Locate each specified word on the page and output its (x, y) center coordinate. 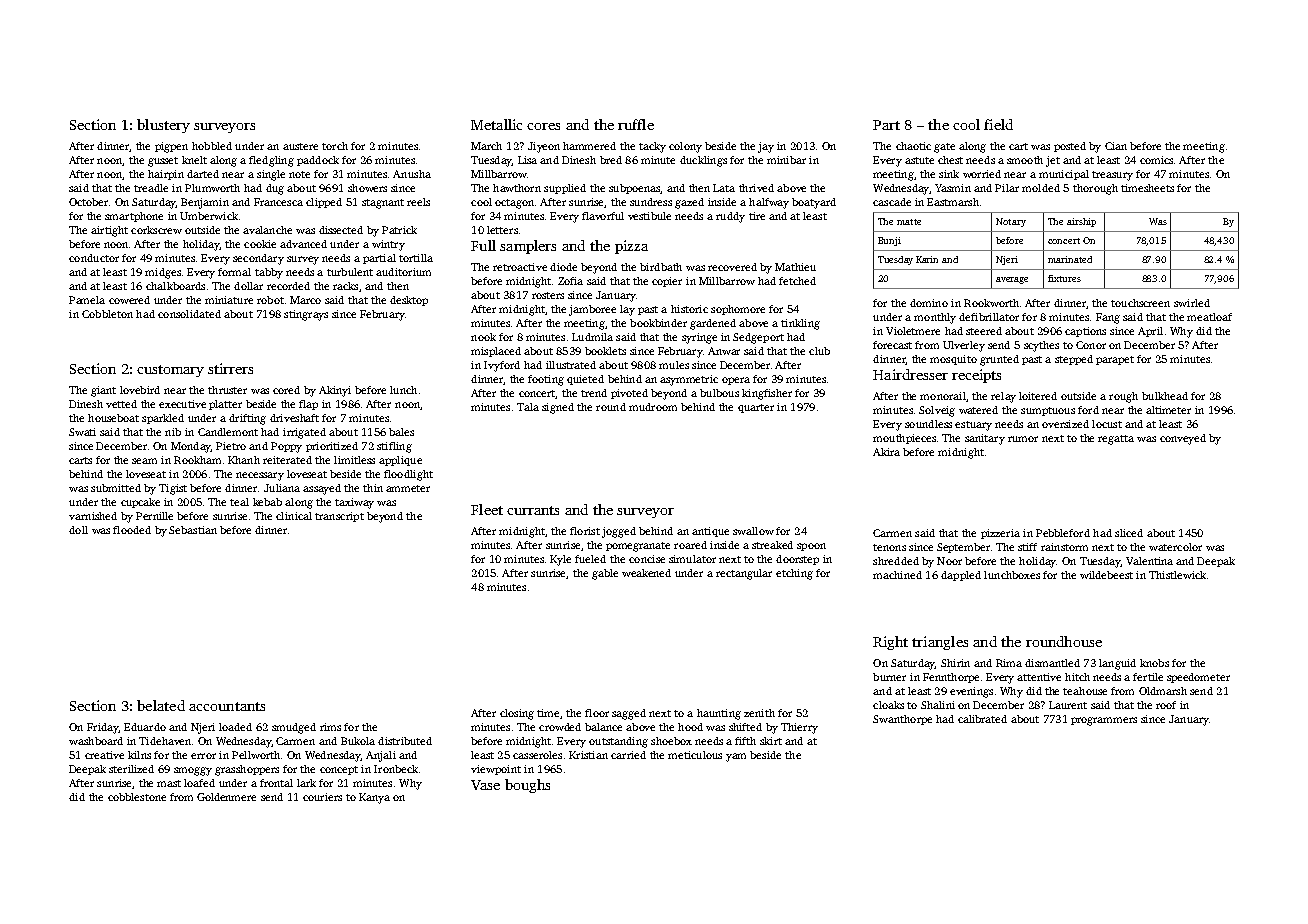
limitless (354, 460)
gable (605, 574)
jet (1053, 161)
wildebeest (1106, 575)
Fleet (487, 509)
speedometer (1198, 678)
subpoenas (634, 189)
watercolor (1175, 547)
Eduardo (145, 727)
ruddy (730, 217)
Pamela (87, 300)
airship (1081, 222)
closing (517, 714)
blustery (163, 126)
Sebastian (193, 530)
